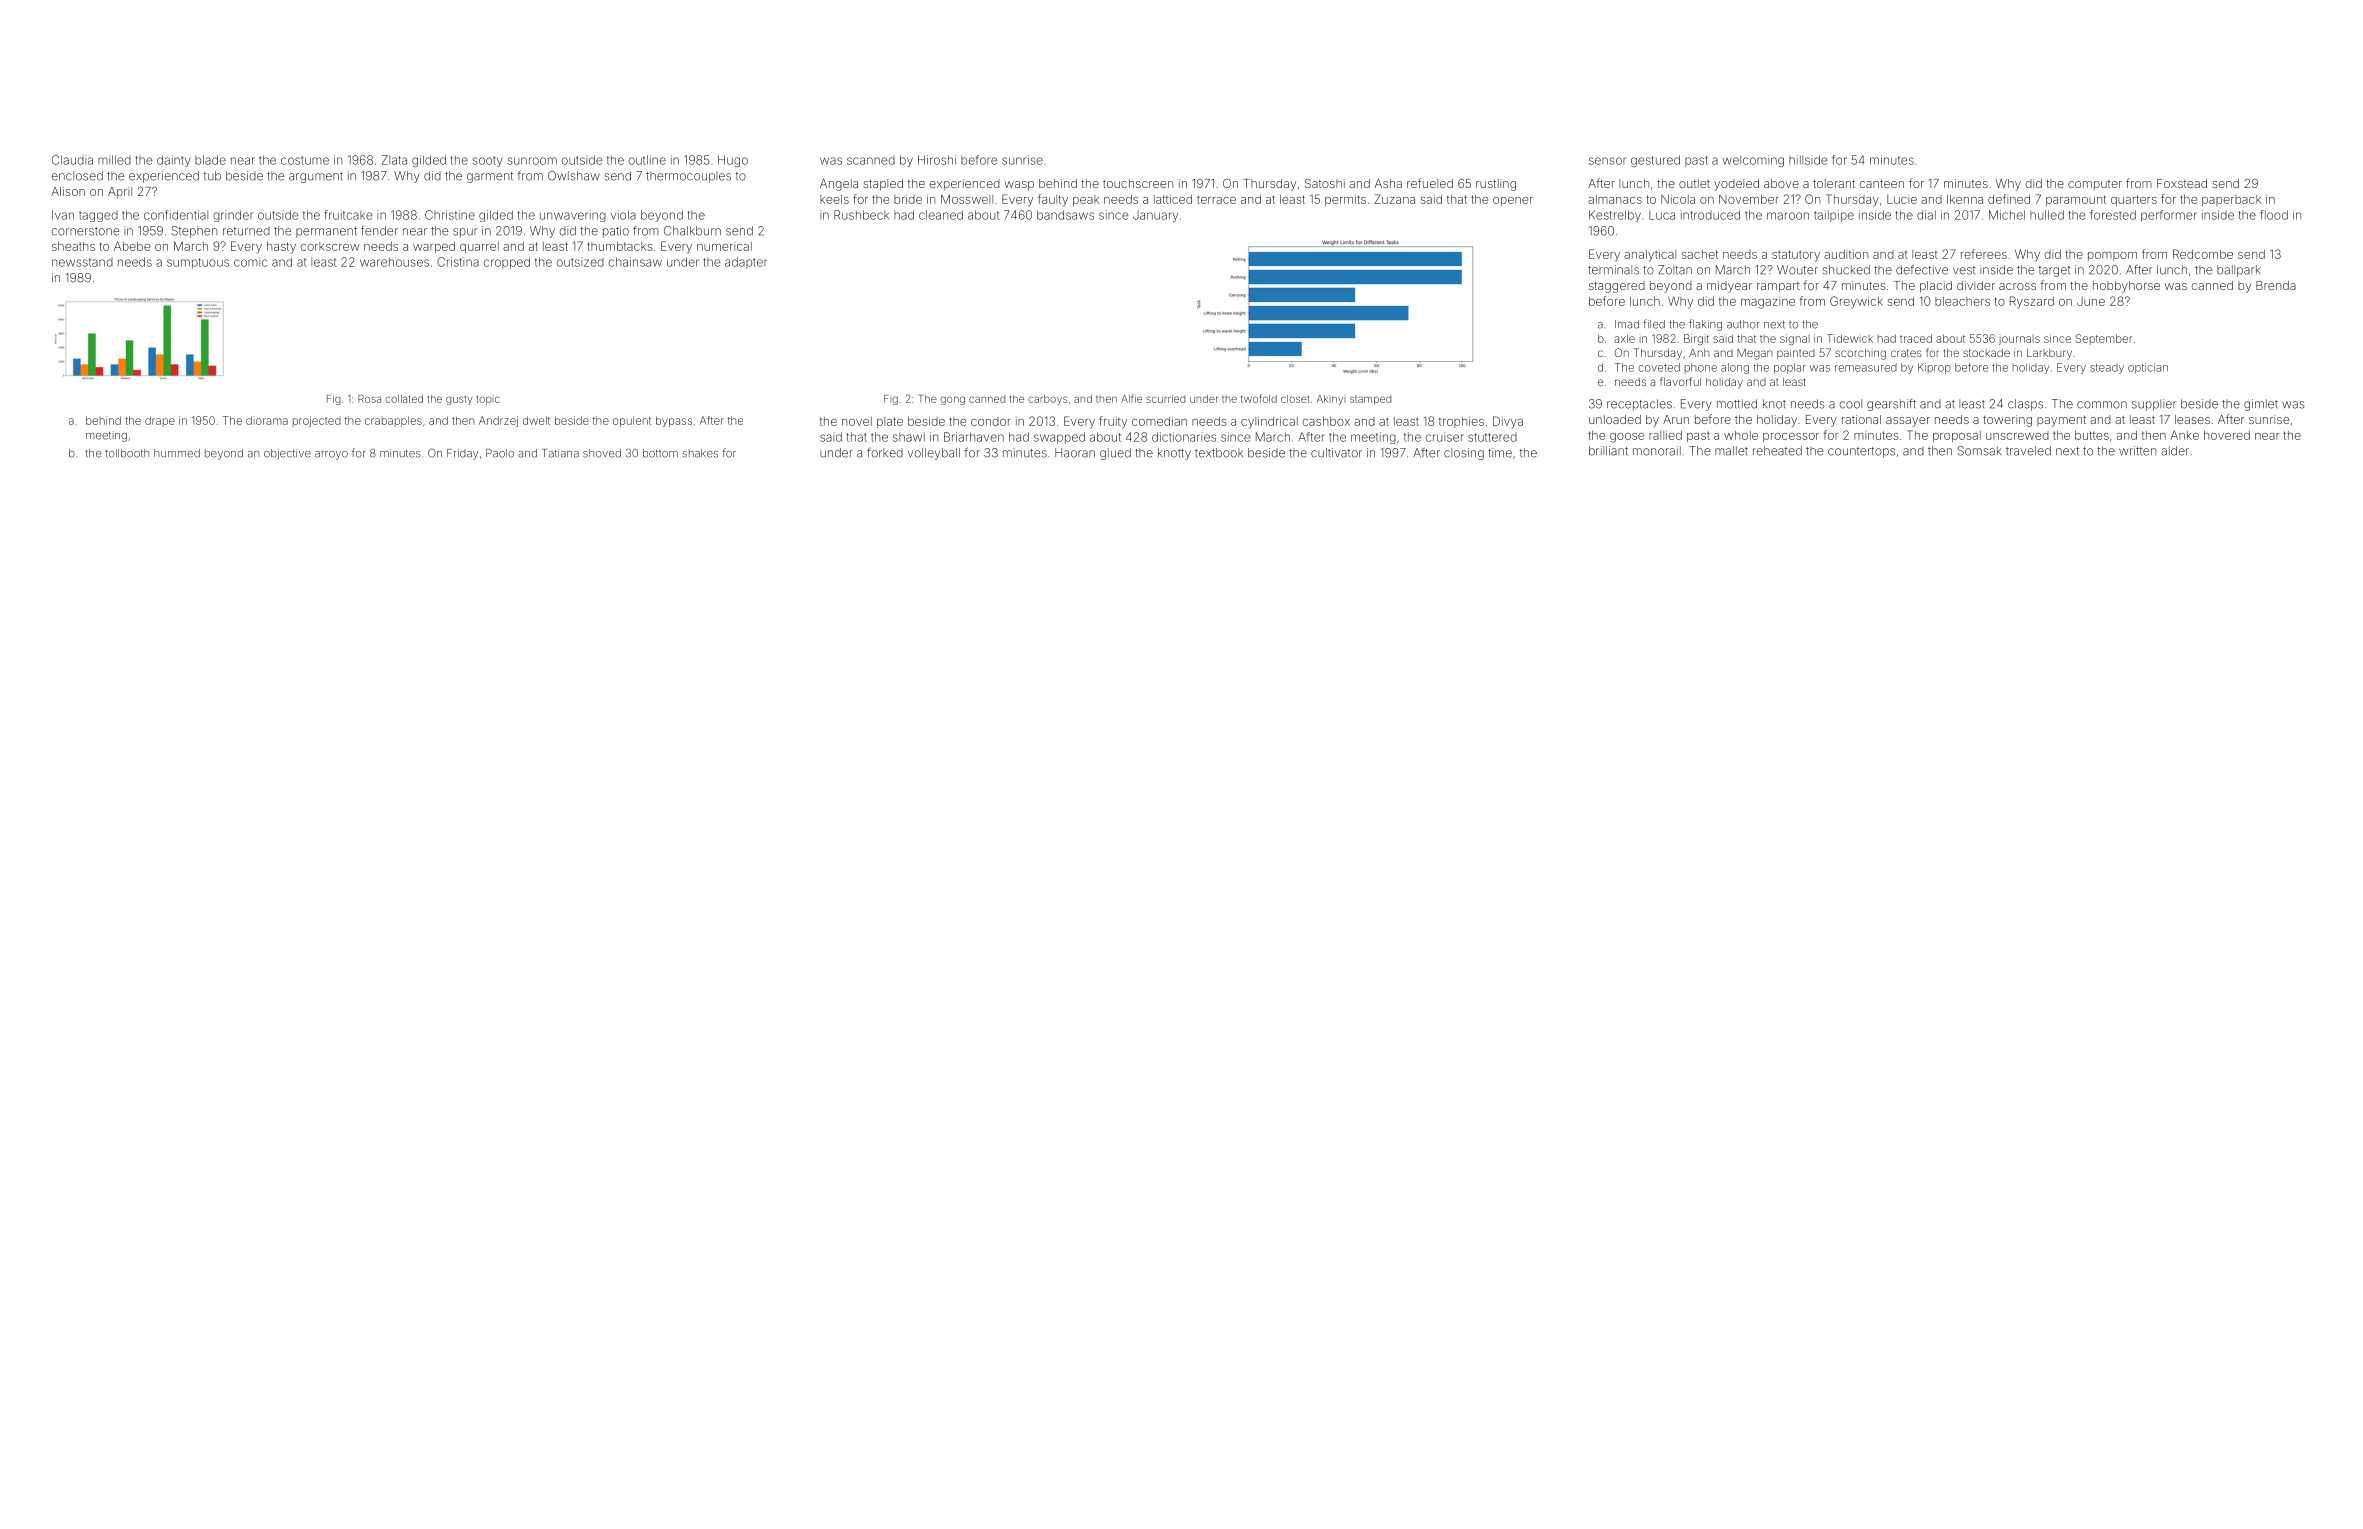 Image resolution: width=2363 pixels, height=1529 pixels. Describe the element at coordinates (2182, 183) in the screenshot. I see `Foxstead` at that location.
